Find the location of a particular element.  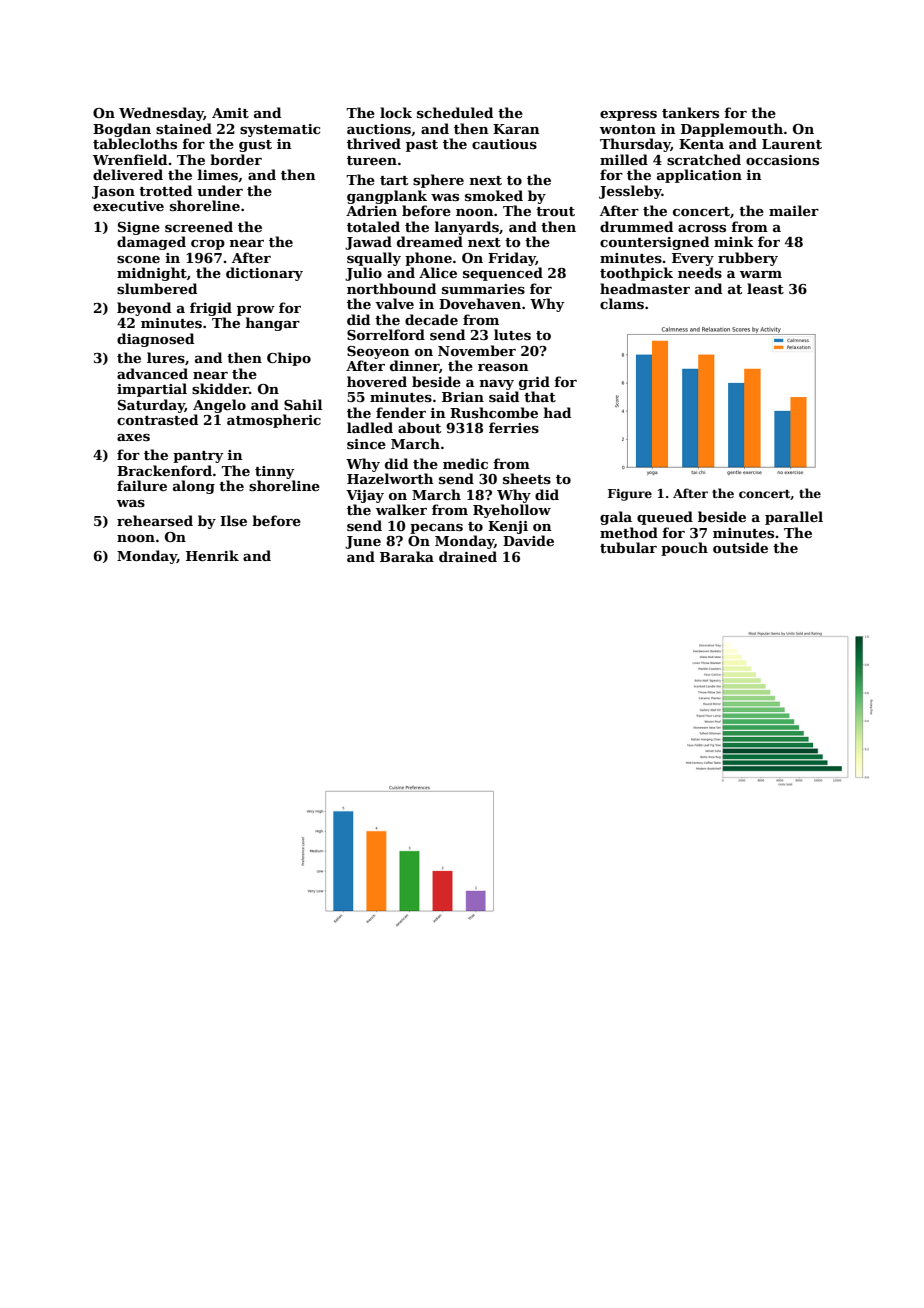

mailer is located at coordinates (794, 210).
